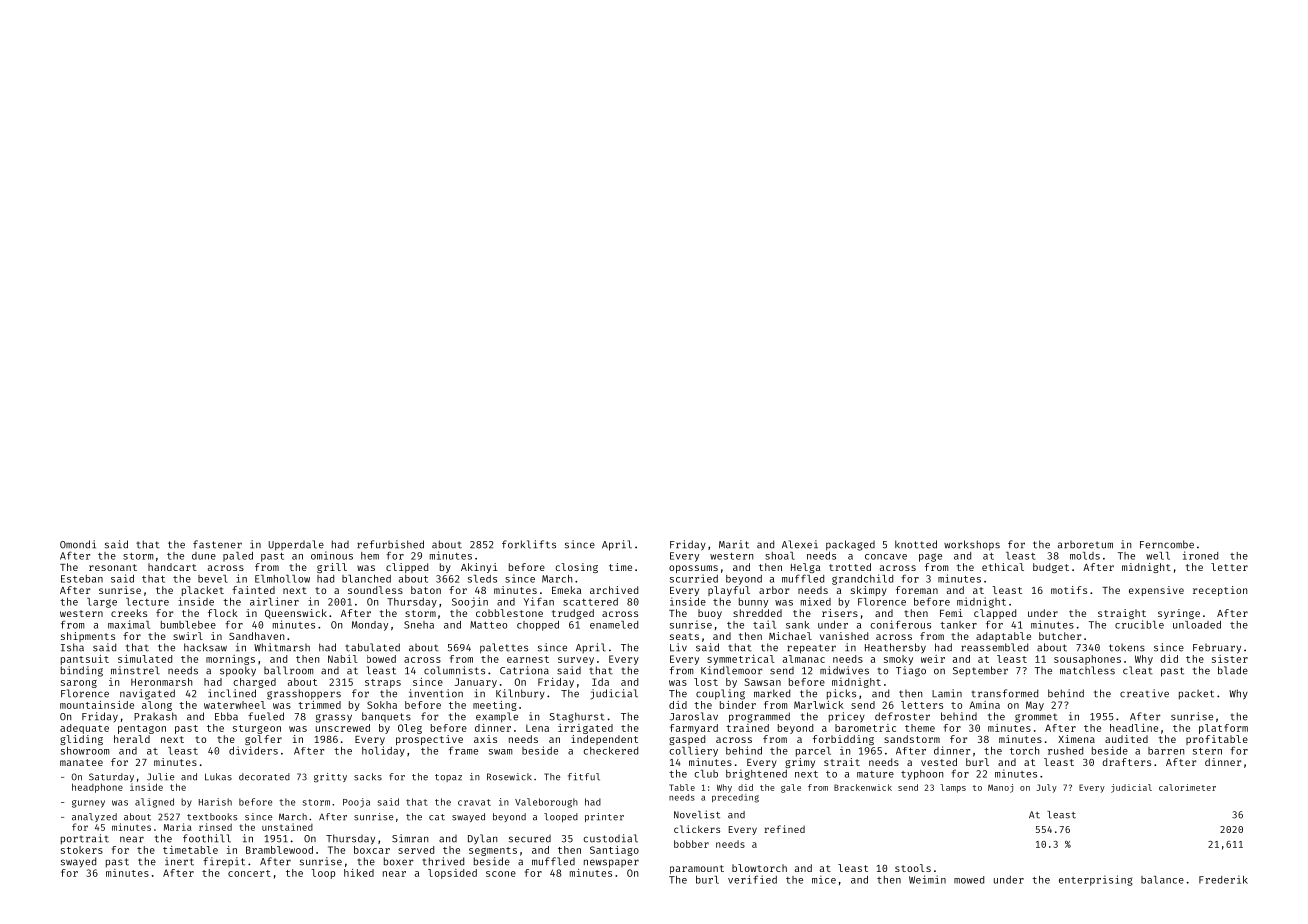 This document has height=924, width=1308. What do you see at coordinates (920, 728) in the document?
I see `theme` at bounding box center [920, 728].
